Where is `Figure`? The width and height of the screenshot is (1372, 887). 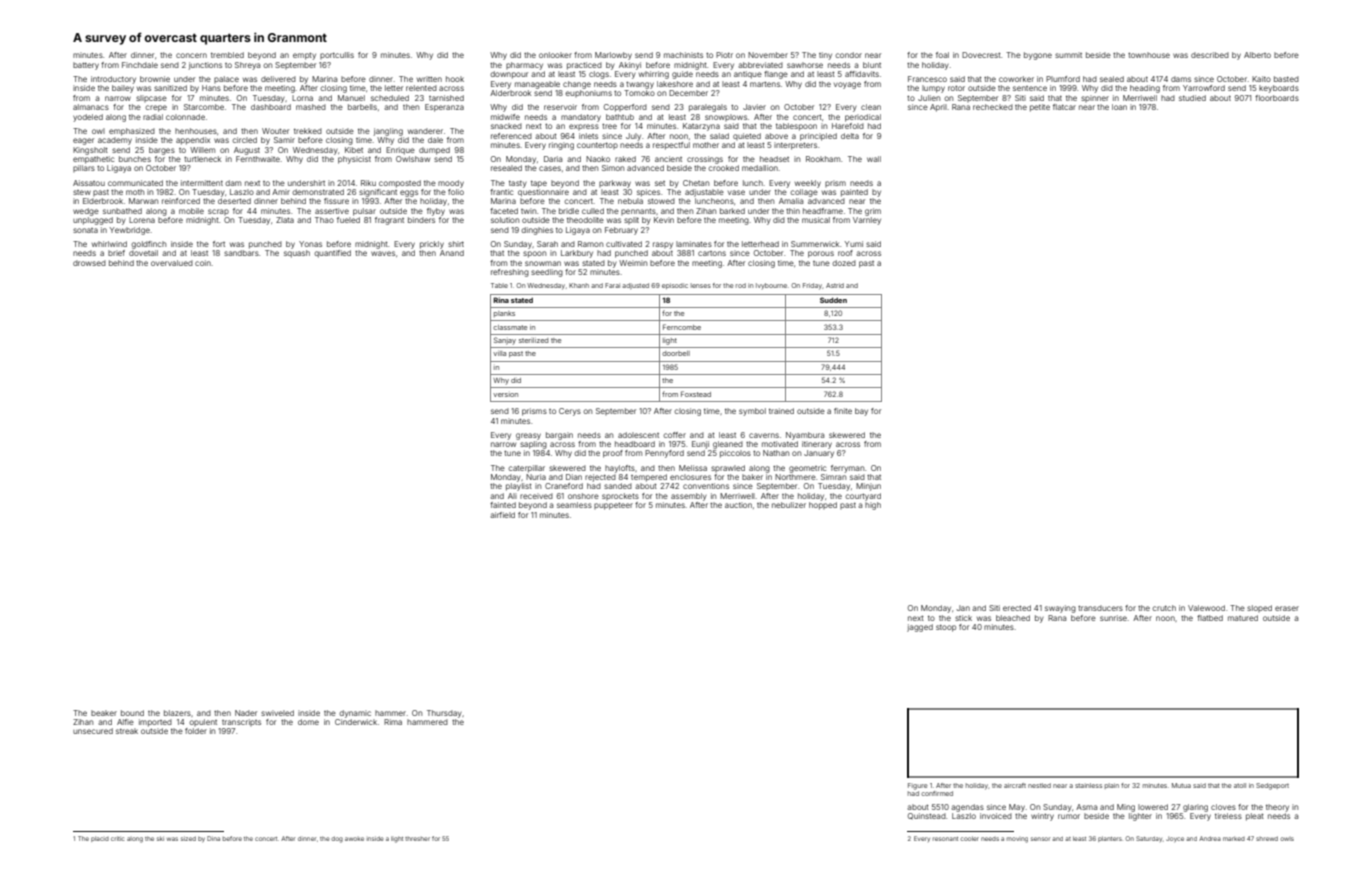
Figure is located at coordinates (917, 786).
